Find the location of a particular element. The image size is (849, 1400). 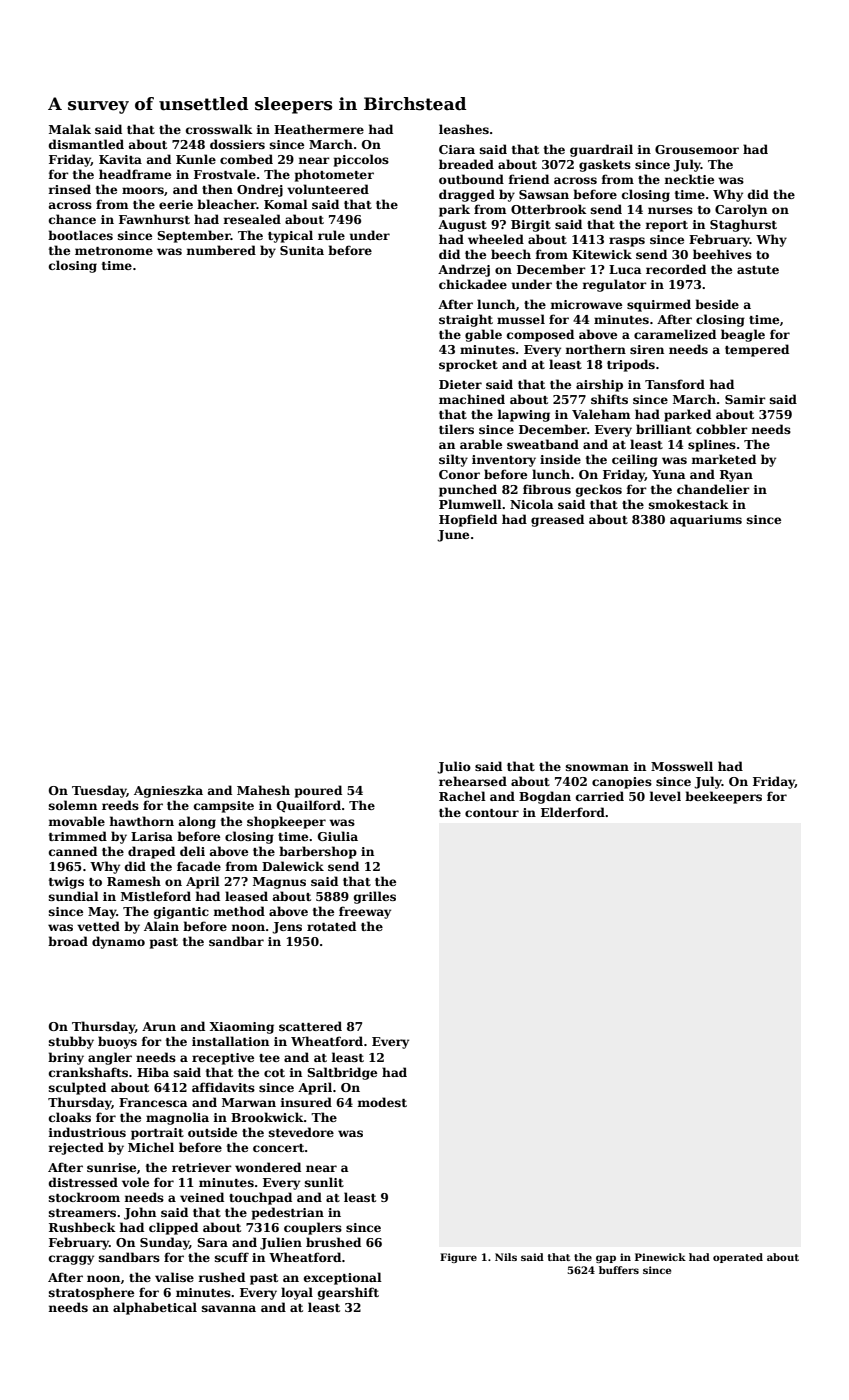

rotated is located at coordinates (331, 926).
